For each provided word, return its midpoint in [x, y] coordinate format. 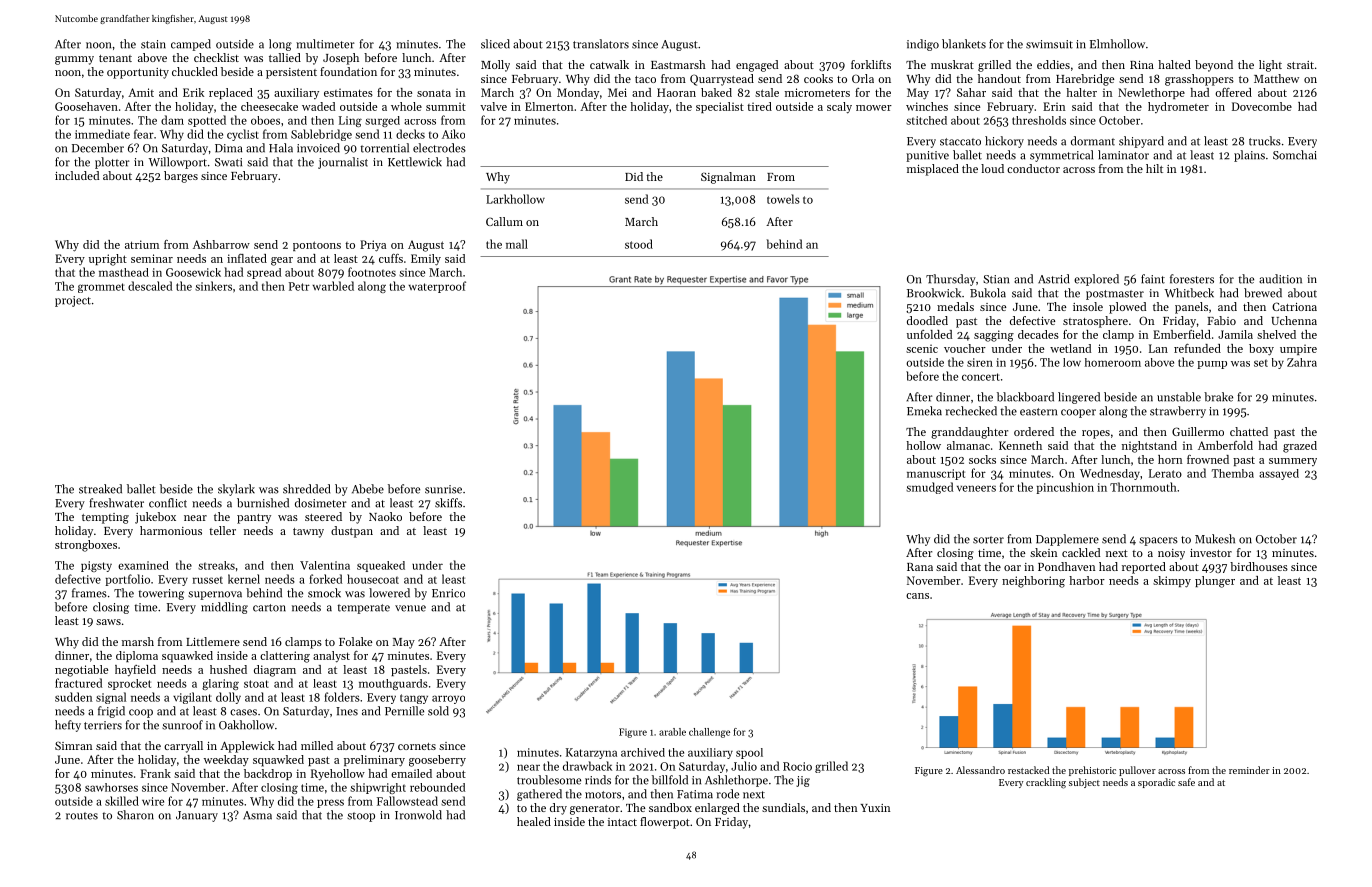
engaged [757, 66]
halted [1174, 64]
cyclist [243, 135]
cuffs [391, 258]
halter [1082, 92]
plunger [1215, 582]
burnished [263, 503]
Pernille [404, 711]
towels [783, 199]
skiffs [448, 503]
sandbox [670, 807]
